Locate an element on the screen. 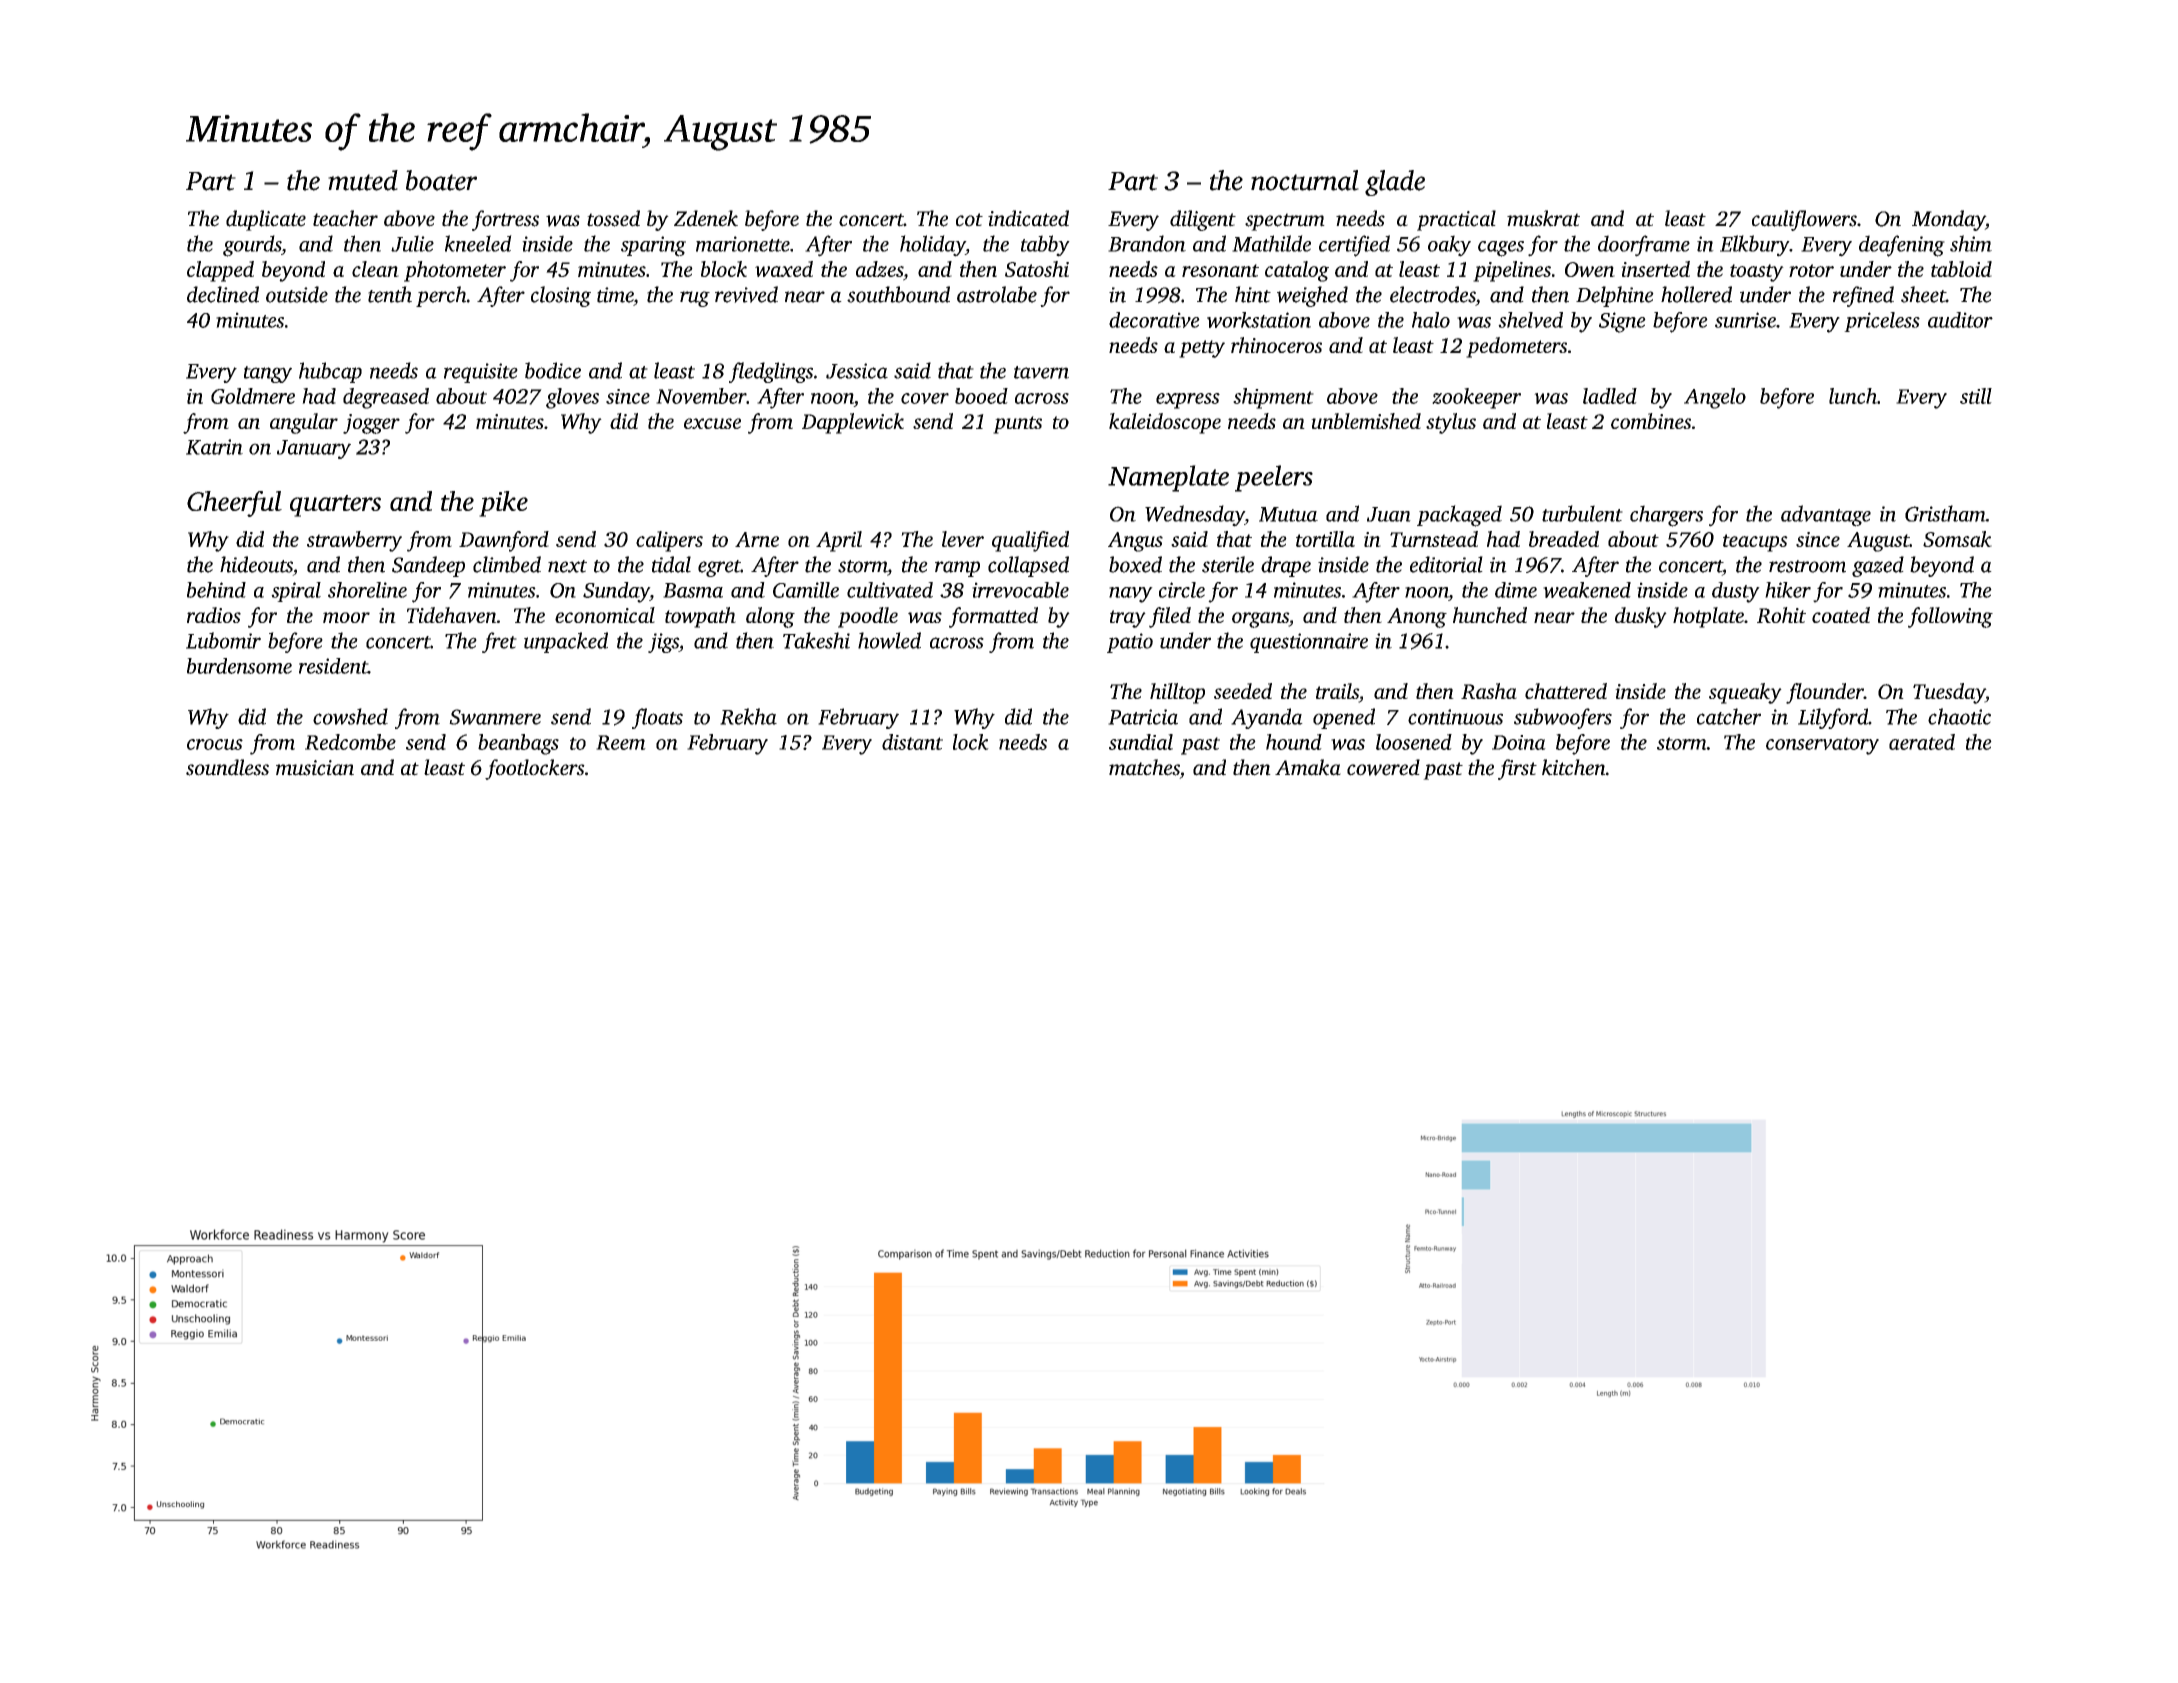 The image size is (2178, 1683). breaded is located at coordinates (1564, 539).
